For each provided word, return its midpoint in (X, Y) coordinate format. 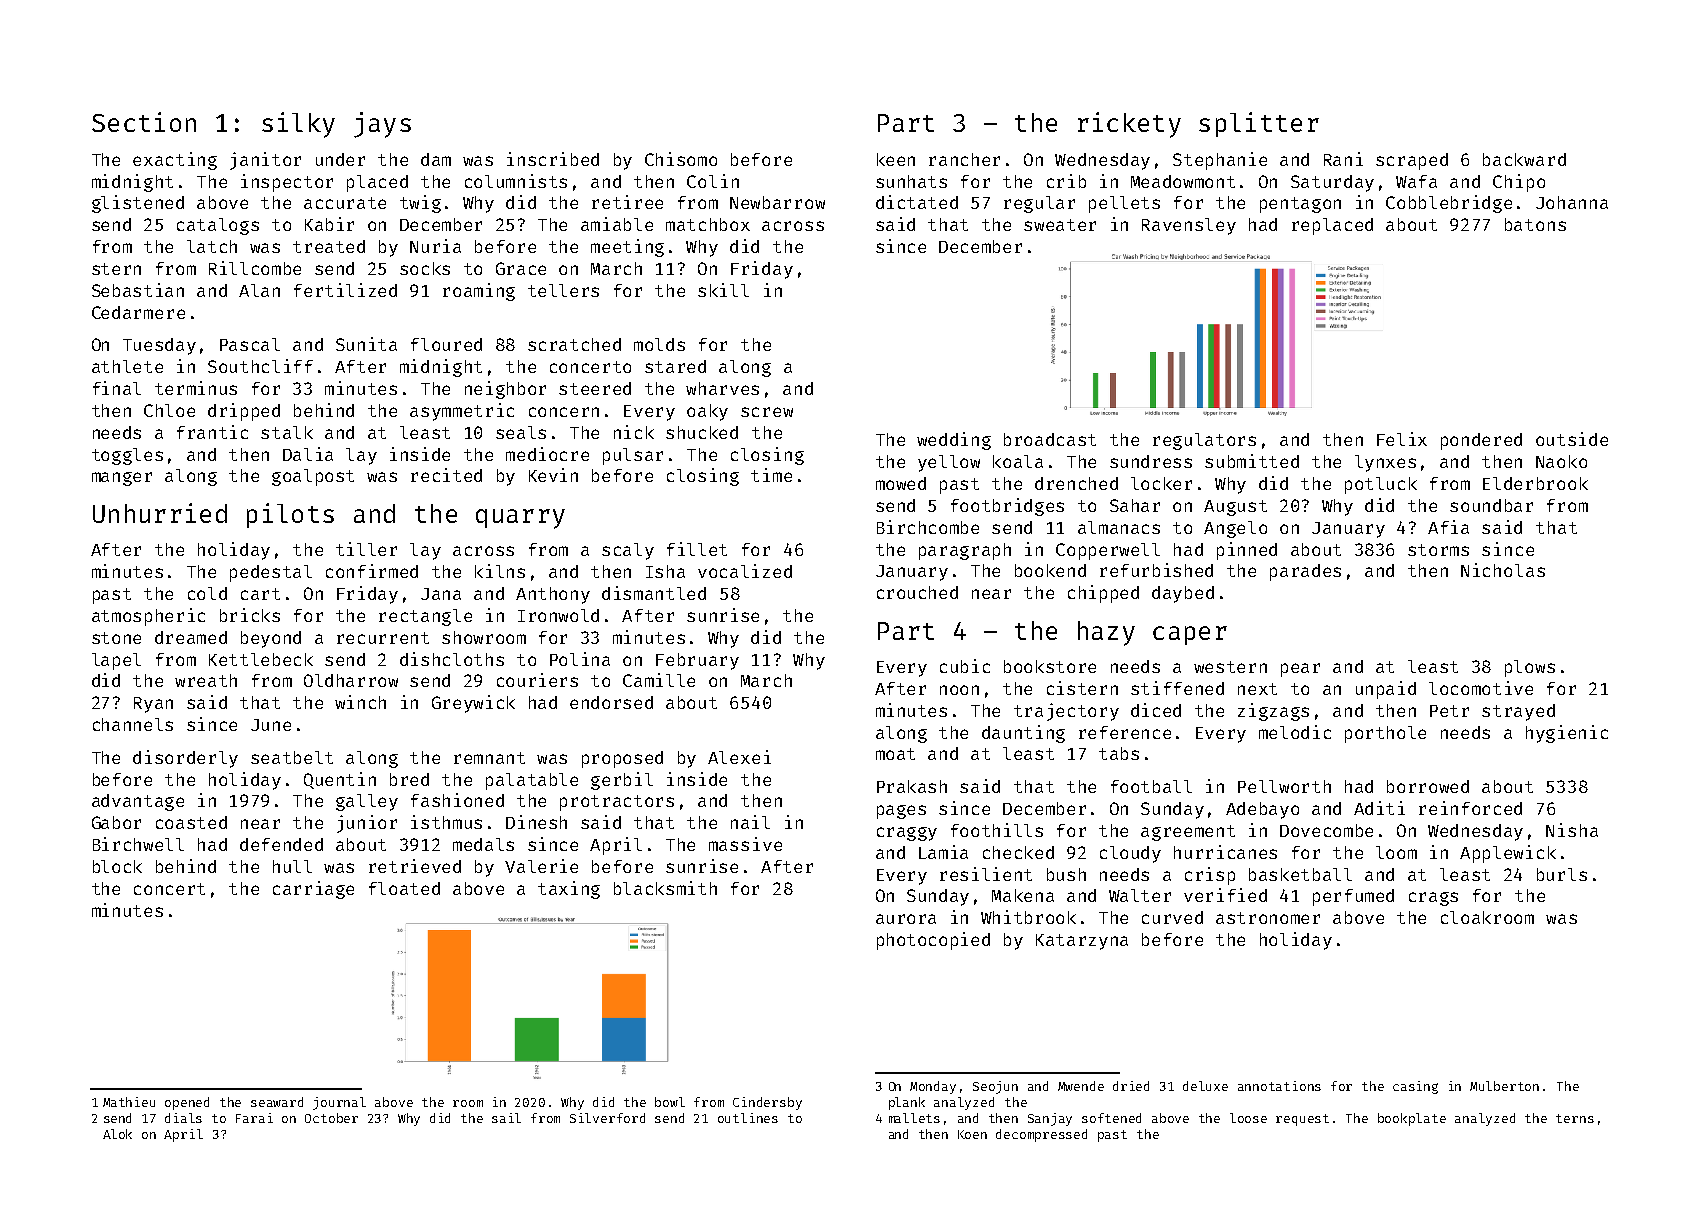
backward (1524, 159)
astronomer (1268, 918)
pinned (1247, 551)
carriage (313, 890)
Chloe (169, 410)
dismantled (654, 593)
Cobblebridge (1449, 204)
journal (339, 1103)
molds (659, 344)
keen (896, 159)
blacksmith (665, 888)
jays (382, 125)
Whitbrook (1028, 917)
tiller (366, 549)
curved (1172, 917)
